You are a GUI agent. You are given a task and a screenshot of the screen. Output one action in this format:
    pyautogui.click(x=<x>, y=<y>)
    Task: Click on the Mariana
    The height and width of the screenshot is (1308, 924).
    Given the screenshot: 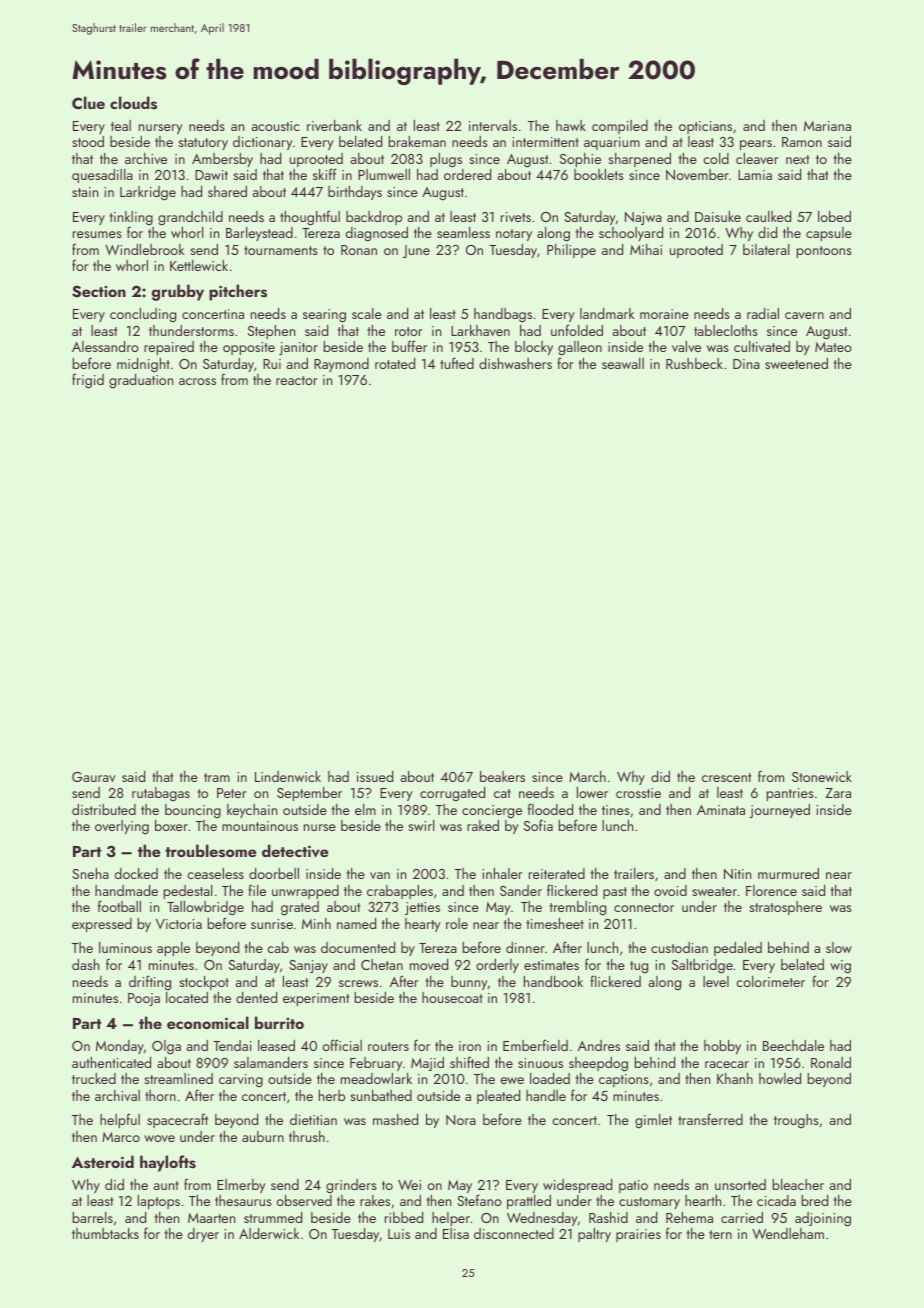 What is the action you would take?
    pyautogui.click(x=827, y=126)
